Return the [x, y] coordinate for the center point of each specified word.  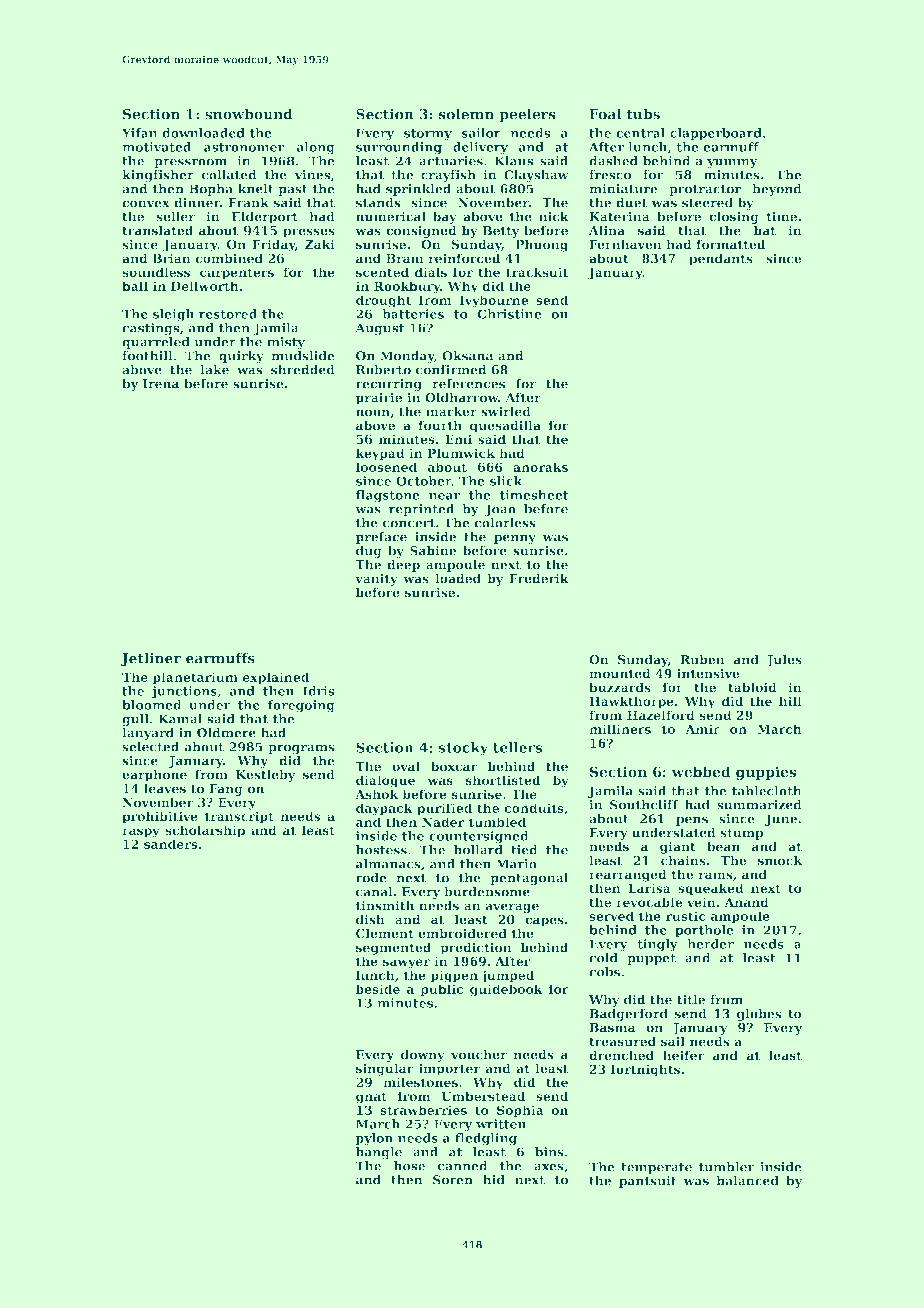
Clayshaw [536, 176]
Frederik [538, 578]
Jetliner [151, 659]
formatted [731, 244]
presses [309, 233]
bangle [379, 1153]
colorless [505, 523]
